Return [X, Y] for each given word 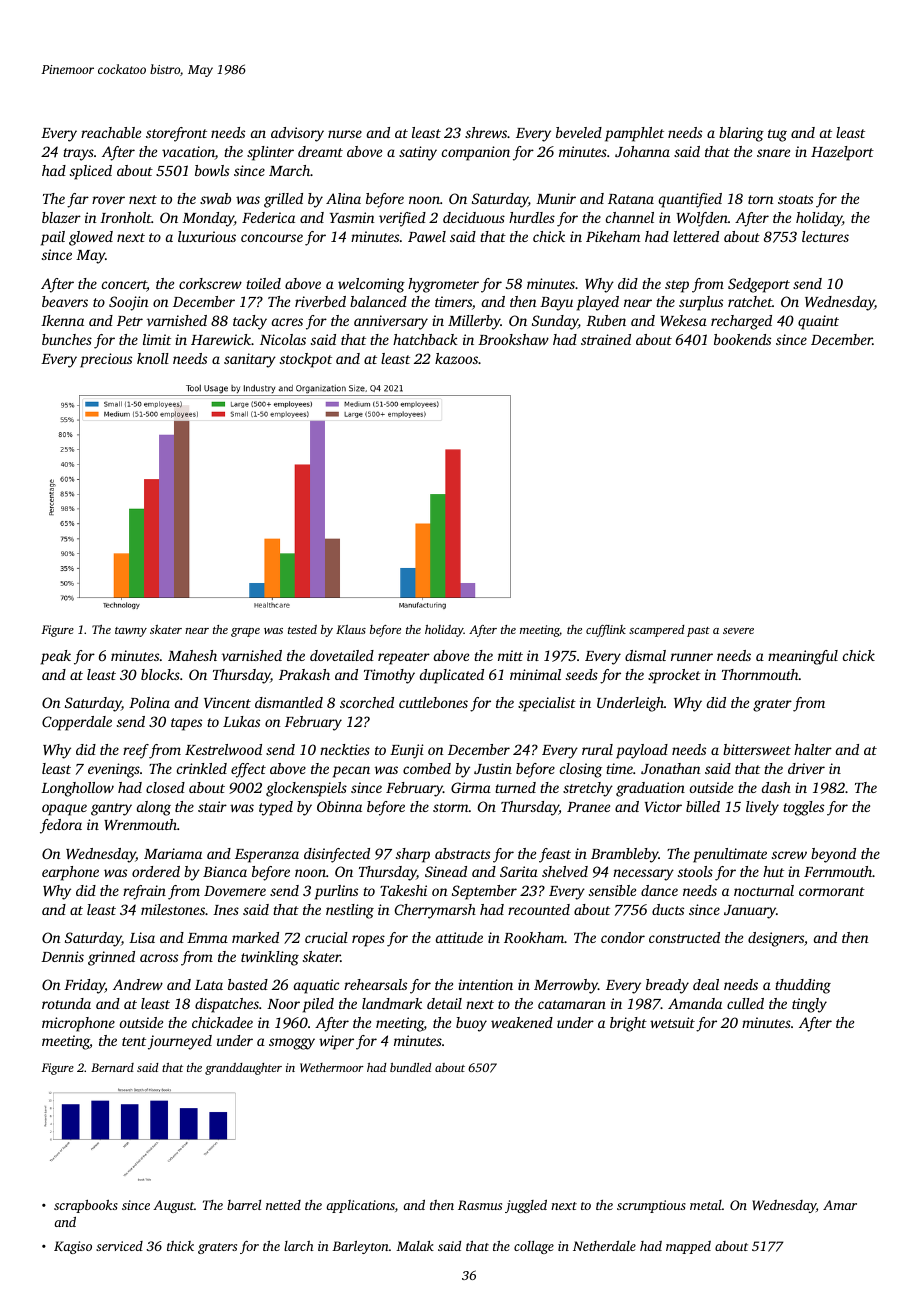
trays [78, 154]
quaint [818, 322]
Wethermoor [332, 1067]
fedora [61, 826]
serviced [119, 1246]
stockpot [306, 360]
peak [56, 657]
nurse [345, 134]
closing [581, 770]
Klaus [351, 629]
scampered [657, 631]
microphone [78, 1024]
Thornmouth [760, 674]
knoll [153, 358]
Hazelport [842, 153]
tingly [809, 1005]
